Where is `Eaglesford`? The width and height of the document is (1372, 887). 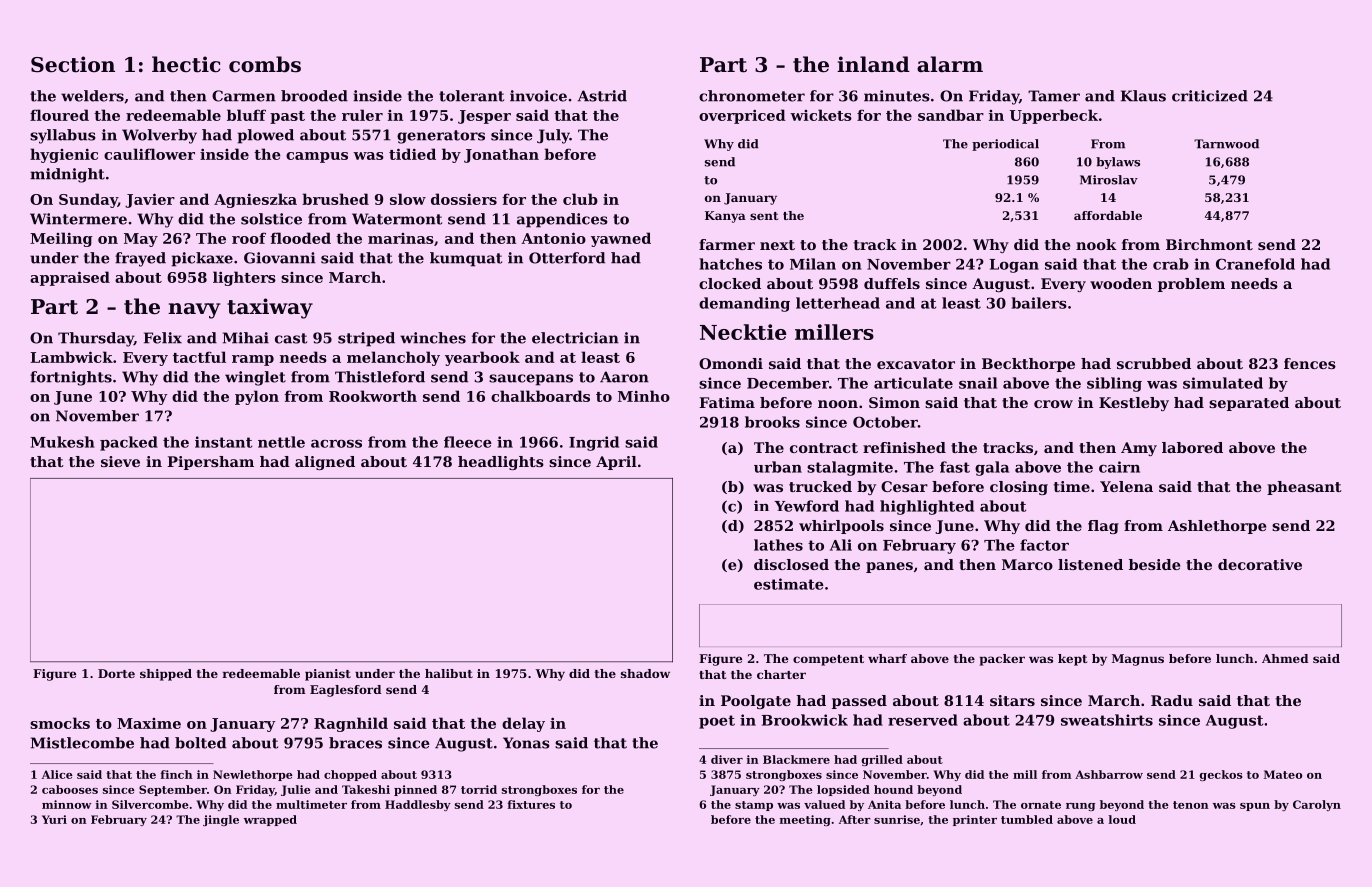 Eaglesford is located at coordinates (345, 691).
